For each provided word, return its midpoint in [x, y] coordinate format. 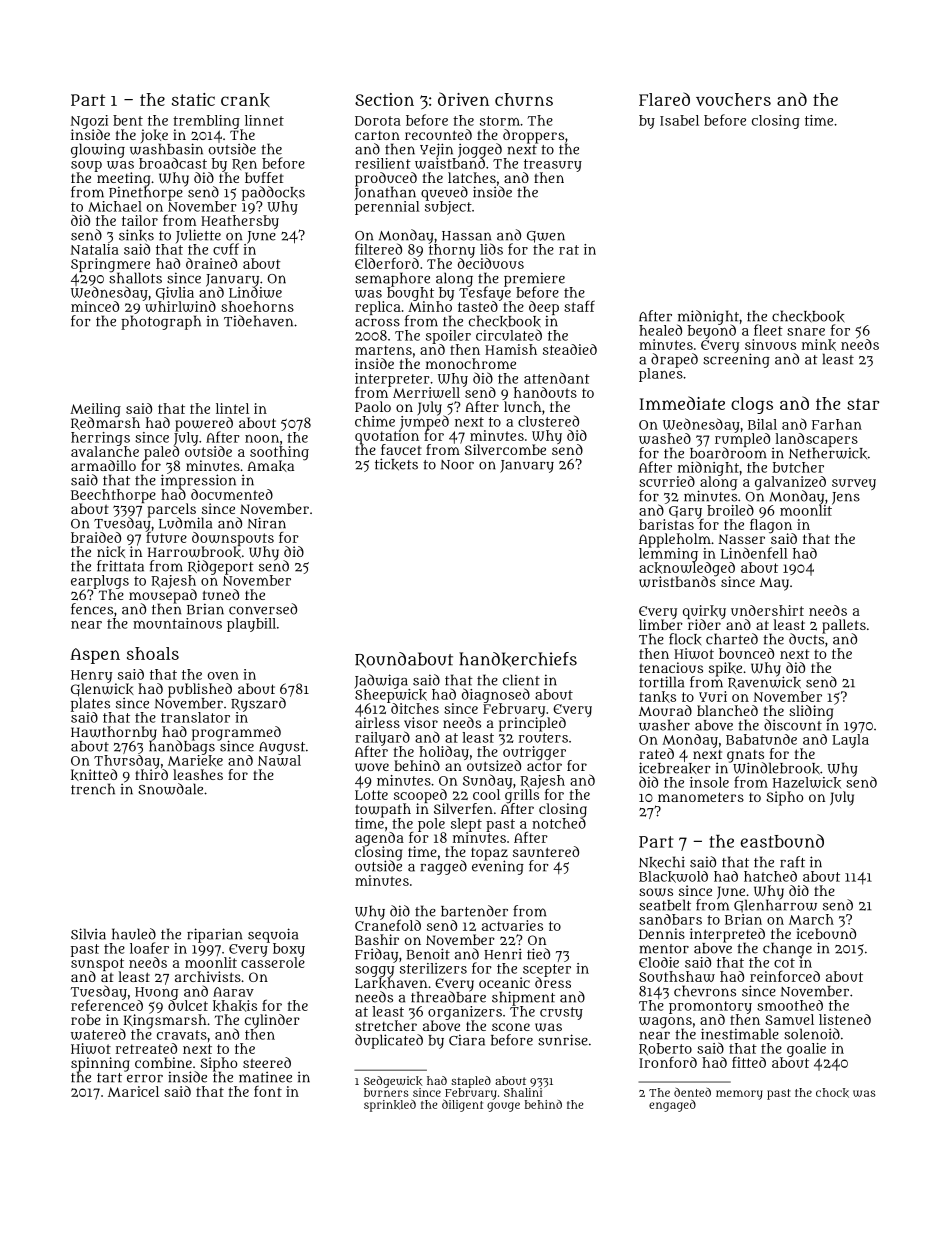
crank [245, 100]
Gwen [546, 237]
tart [109, 1078]
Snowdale [170, 789]
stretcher [386, 1025]
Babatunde [761, 739]
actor [544, 766]
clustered [548, 421]
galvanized [790, 483]
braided [96, 537]
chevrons [705, 991]
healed [660, 330]
